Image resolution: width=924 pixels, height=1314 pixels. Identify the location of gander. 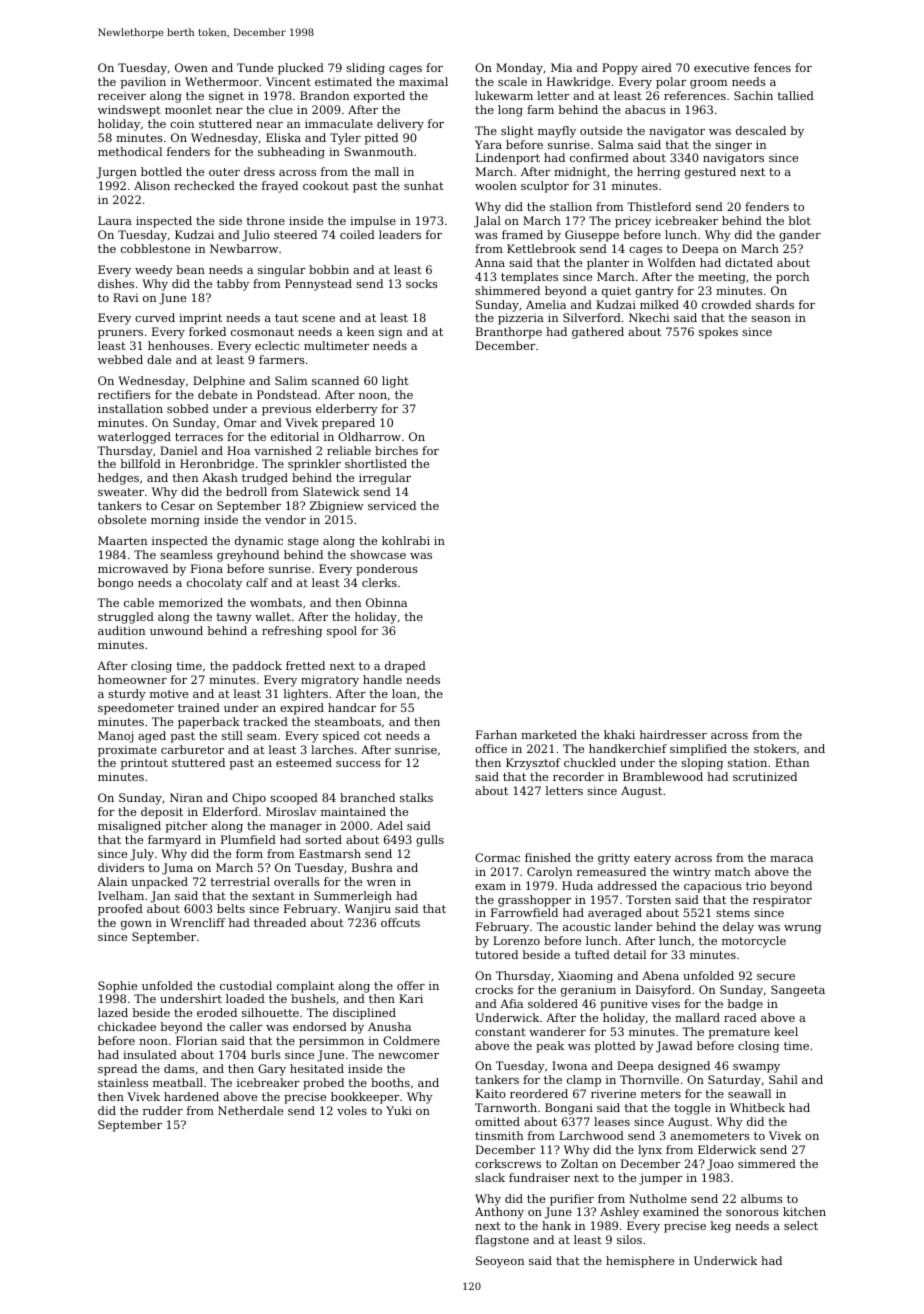
(800, 236).
